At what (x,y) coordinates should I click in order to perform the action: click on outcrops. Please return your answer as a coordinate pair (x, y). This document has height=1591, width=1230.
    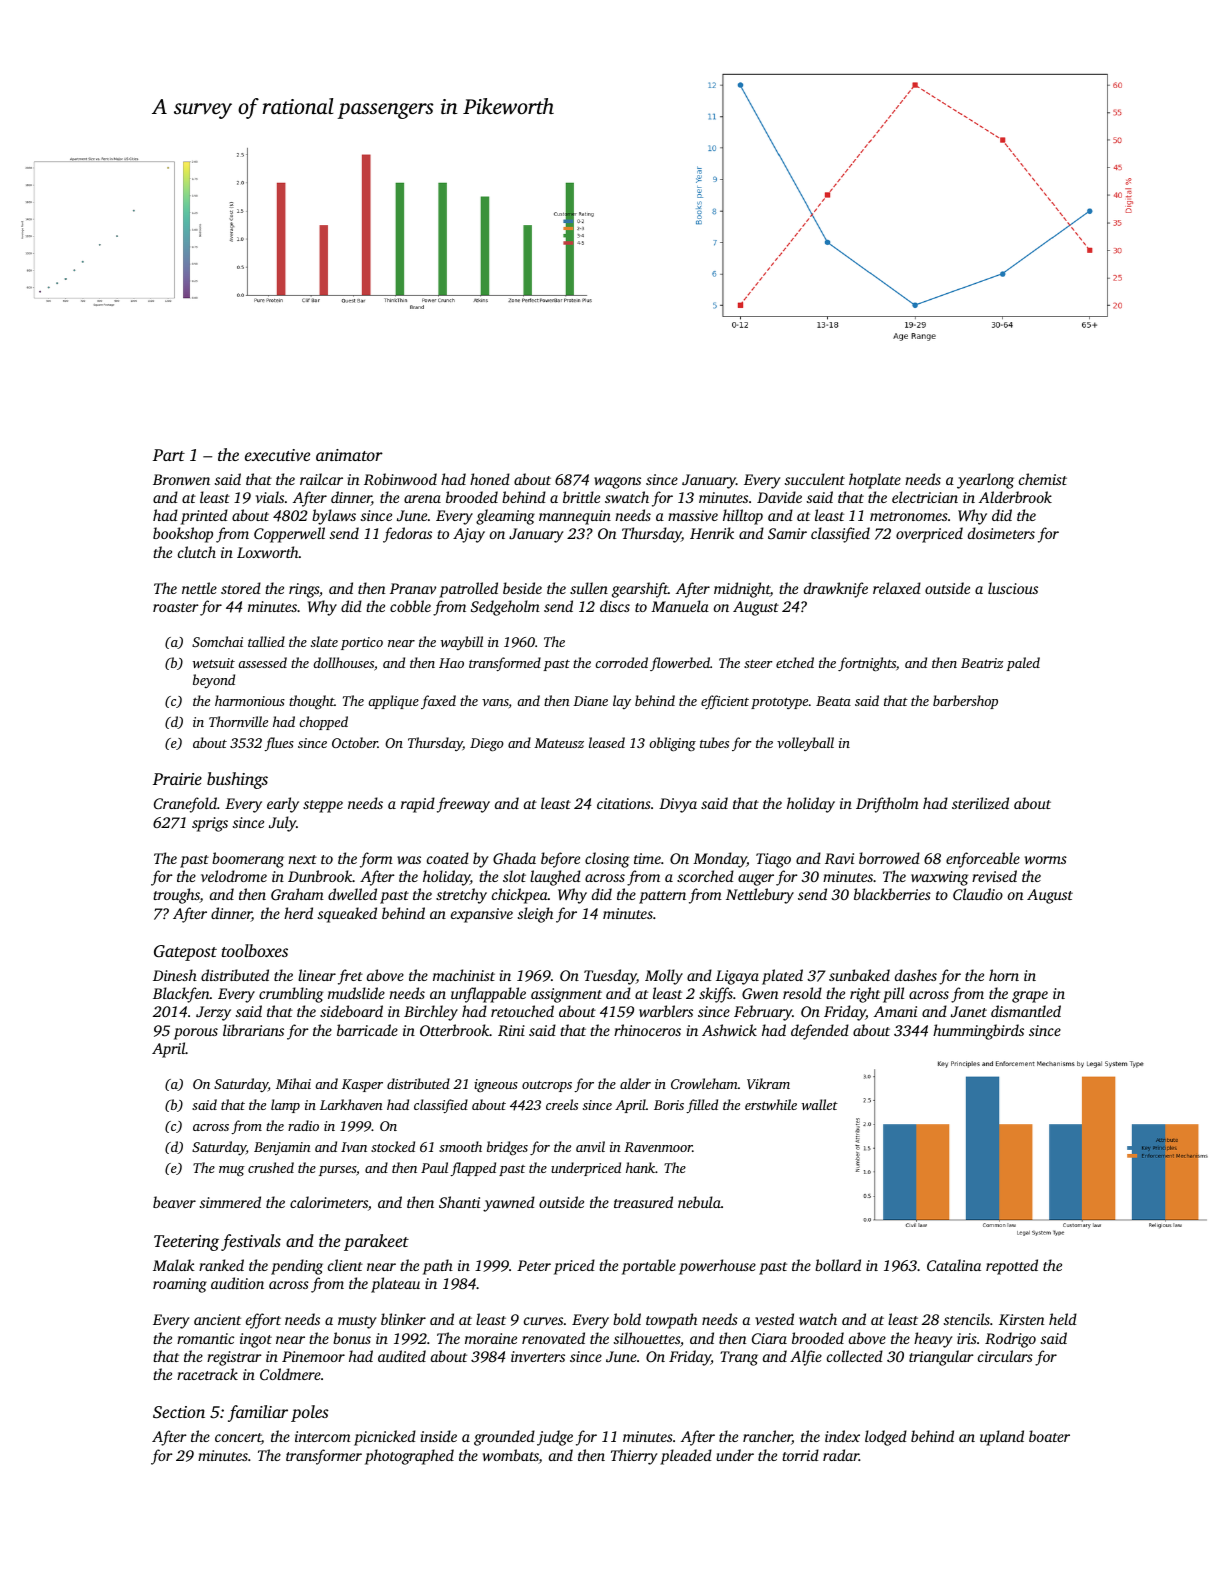
    Looking at the image, I should click on (547, 1086).
